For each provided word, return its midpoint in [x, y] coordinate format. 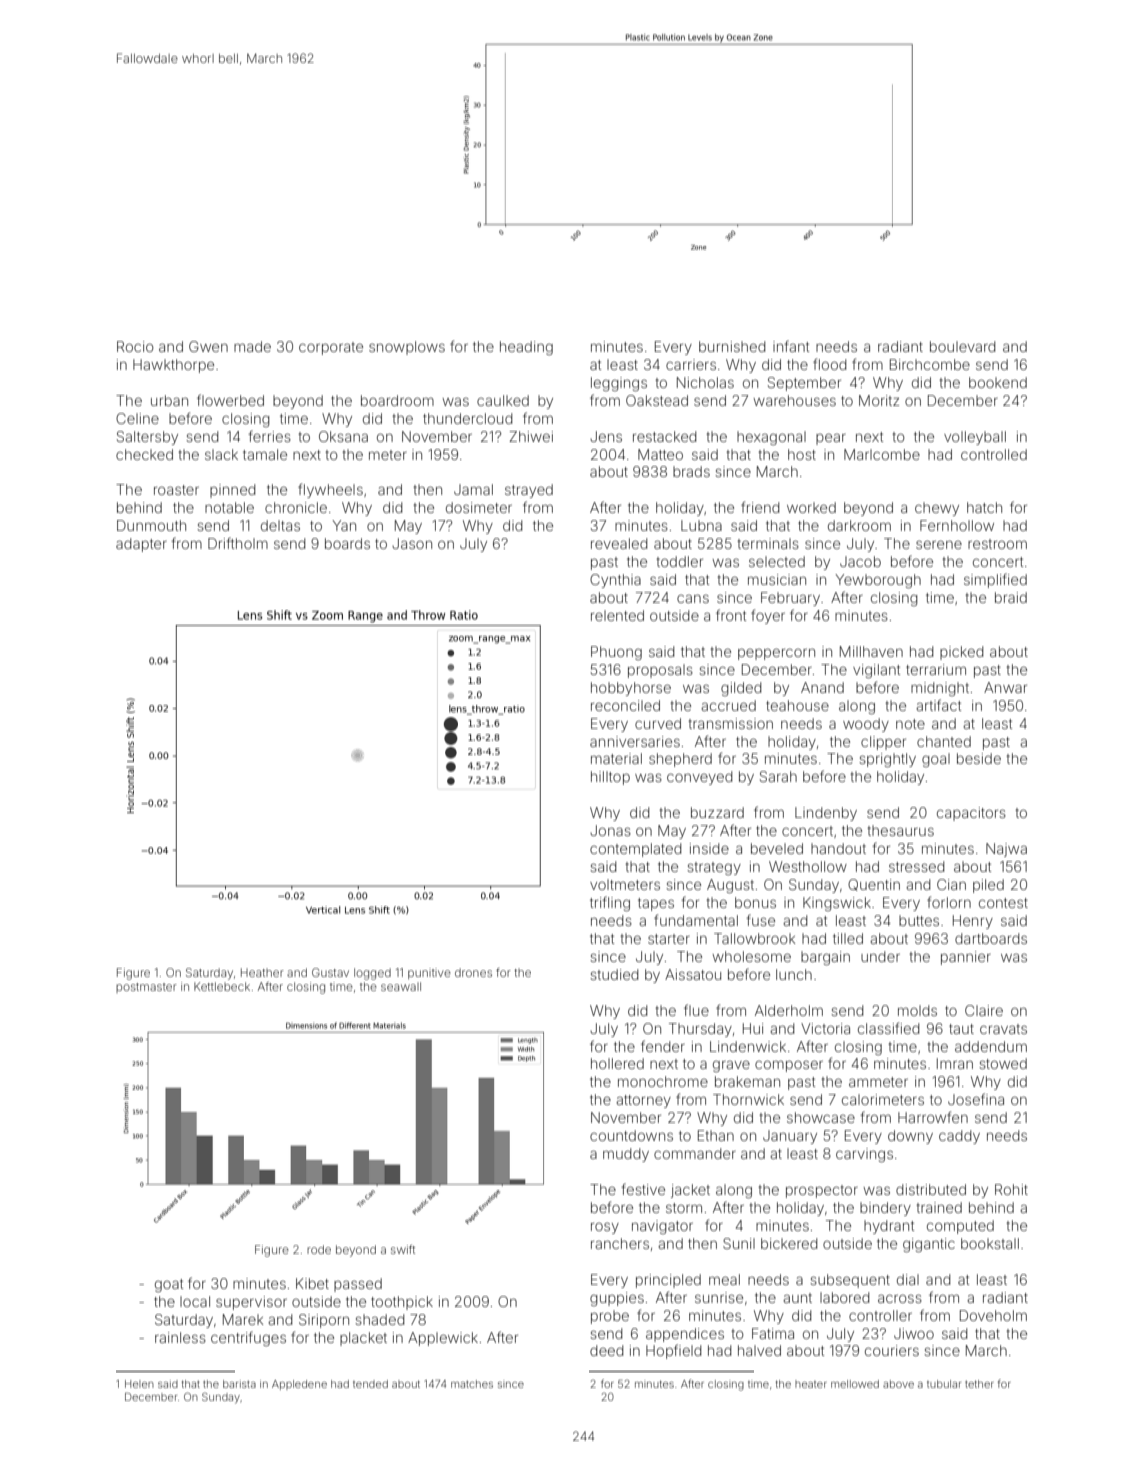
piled [988, 886]
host [802, 454]
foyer [768, 616]
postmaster [146, 988]
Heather [262, 972]
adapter [141, 545]
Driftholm [238, 543]
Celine [137, 418]
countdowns [631, 1135]
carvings [864, 1155]
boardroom [397, 400]
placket [363, 1339]
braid [1011, 597]
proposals [660, 671]
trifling [610, 903]
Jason [412, 543]
